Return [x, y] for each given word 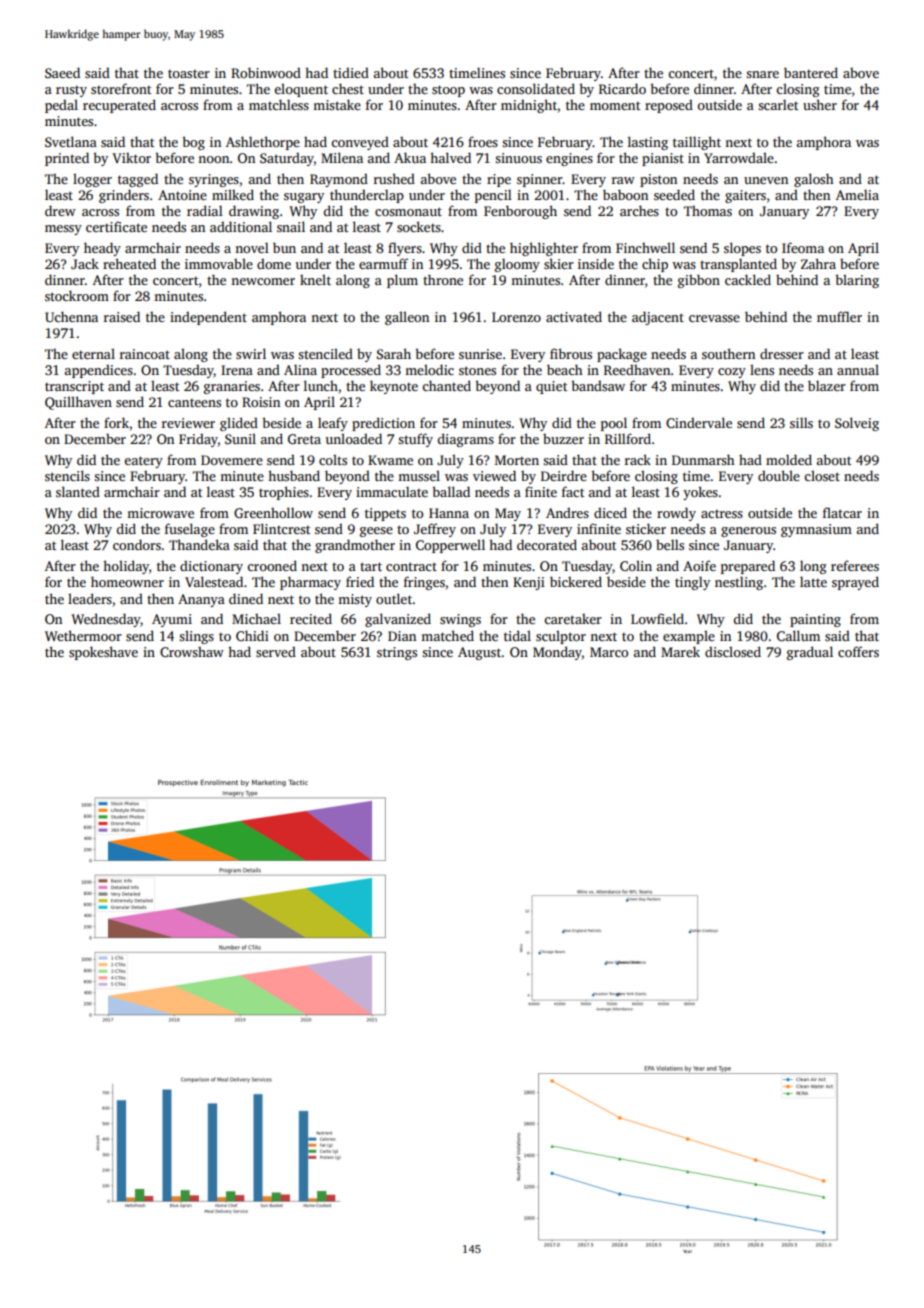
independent [208, 318]
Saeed [62, 72]
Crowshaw [192, 652]
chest [348, 88]
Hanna [449, 513]
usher [820, 104]
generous [748, 532]
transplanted [738, 265]
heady [102, 249]
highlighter [544, 249]
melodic [429, 369]
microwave [160, 513]
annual [858, 369]
